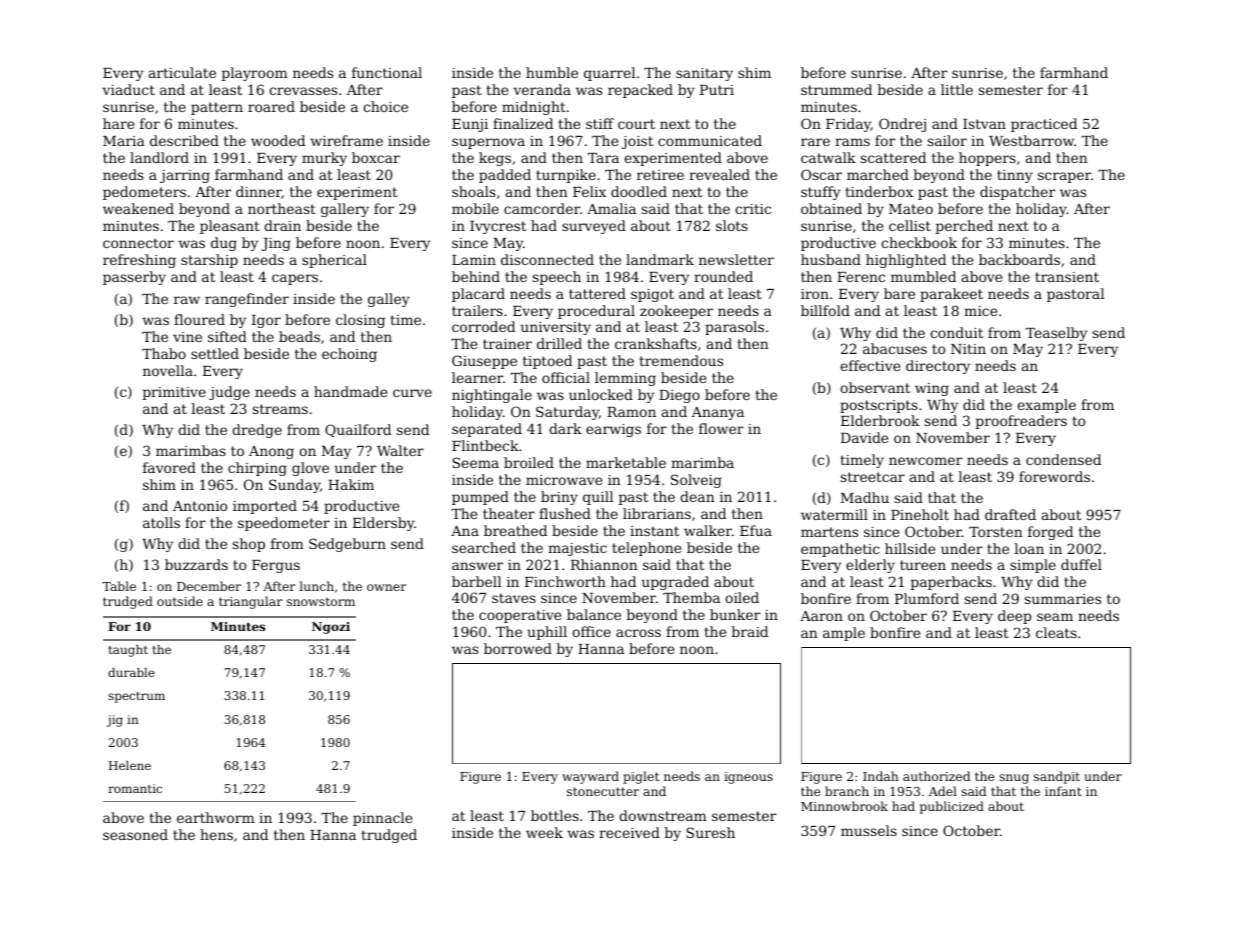 This screenshot has height=952, width=1233. I want to click on functional, so click(387, 72).
